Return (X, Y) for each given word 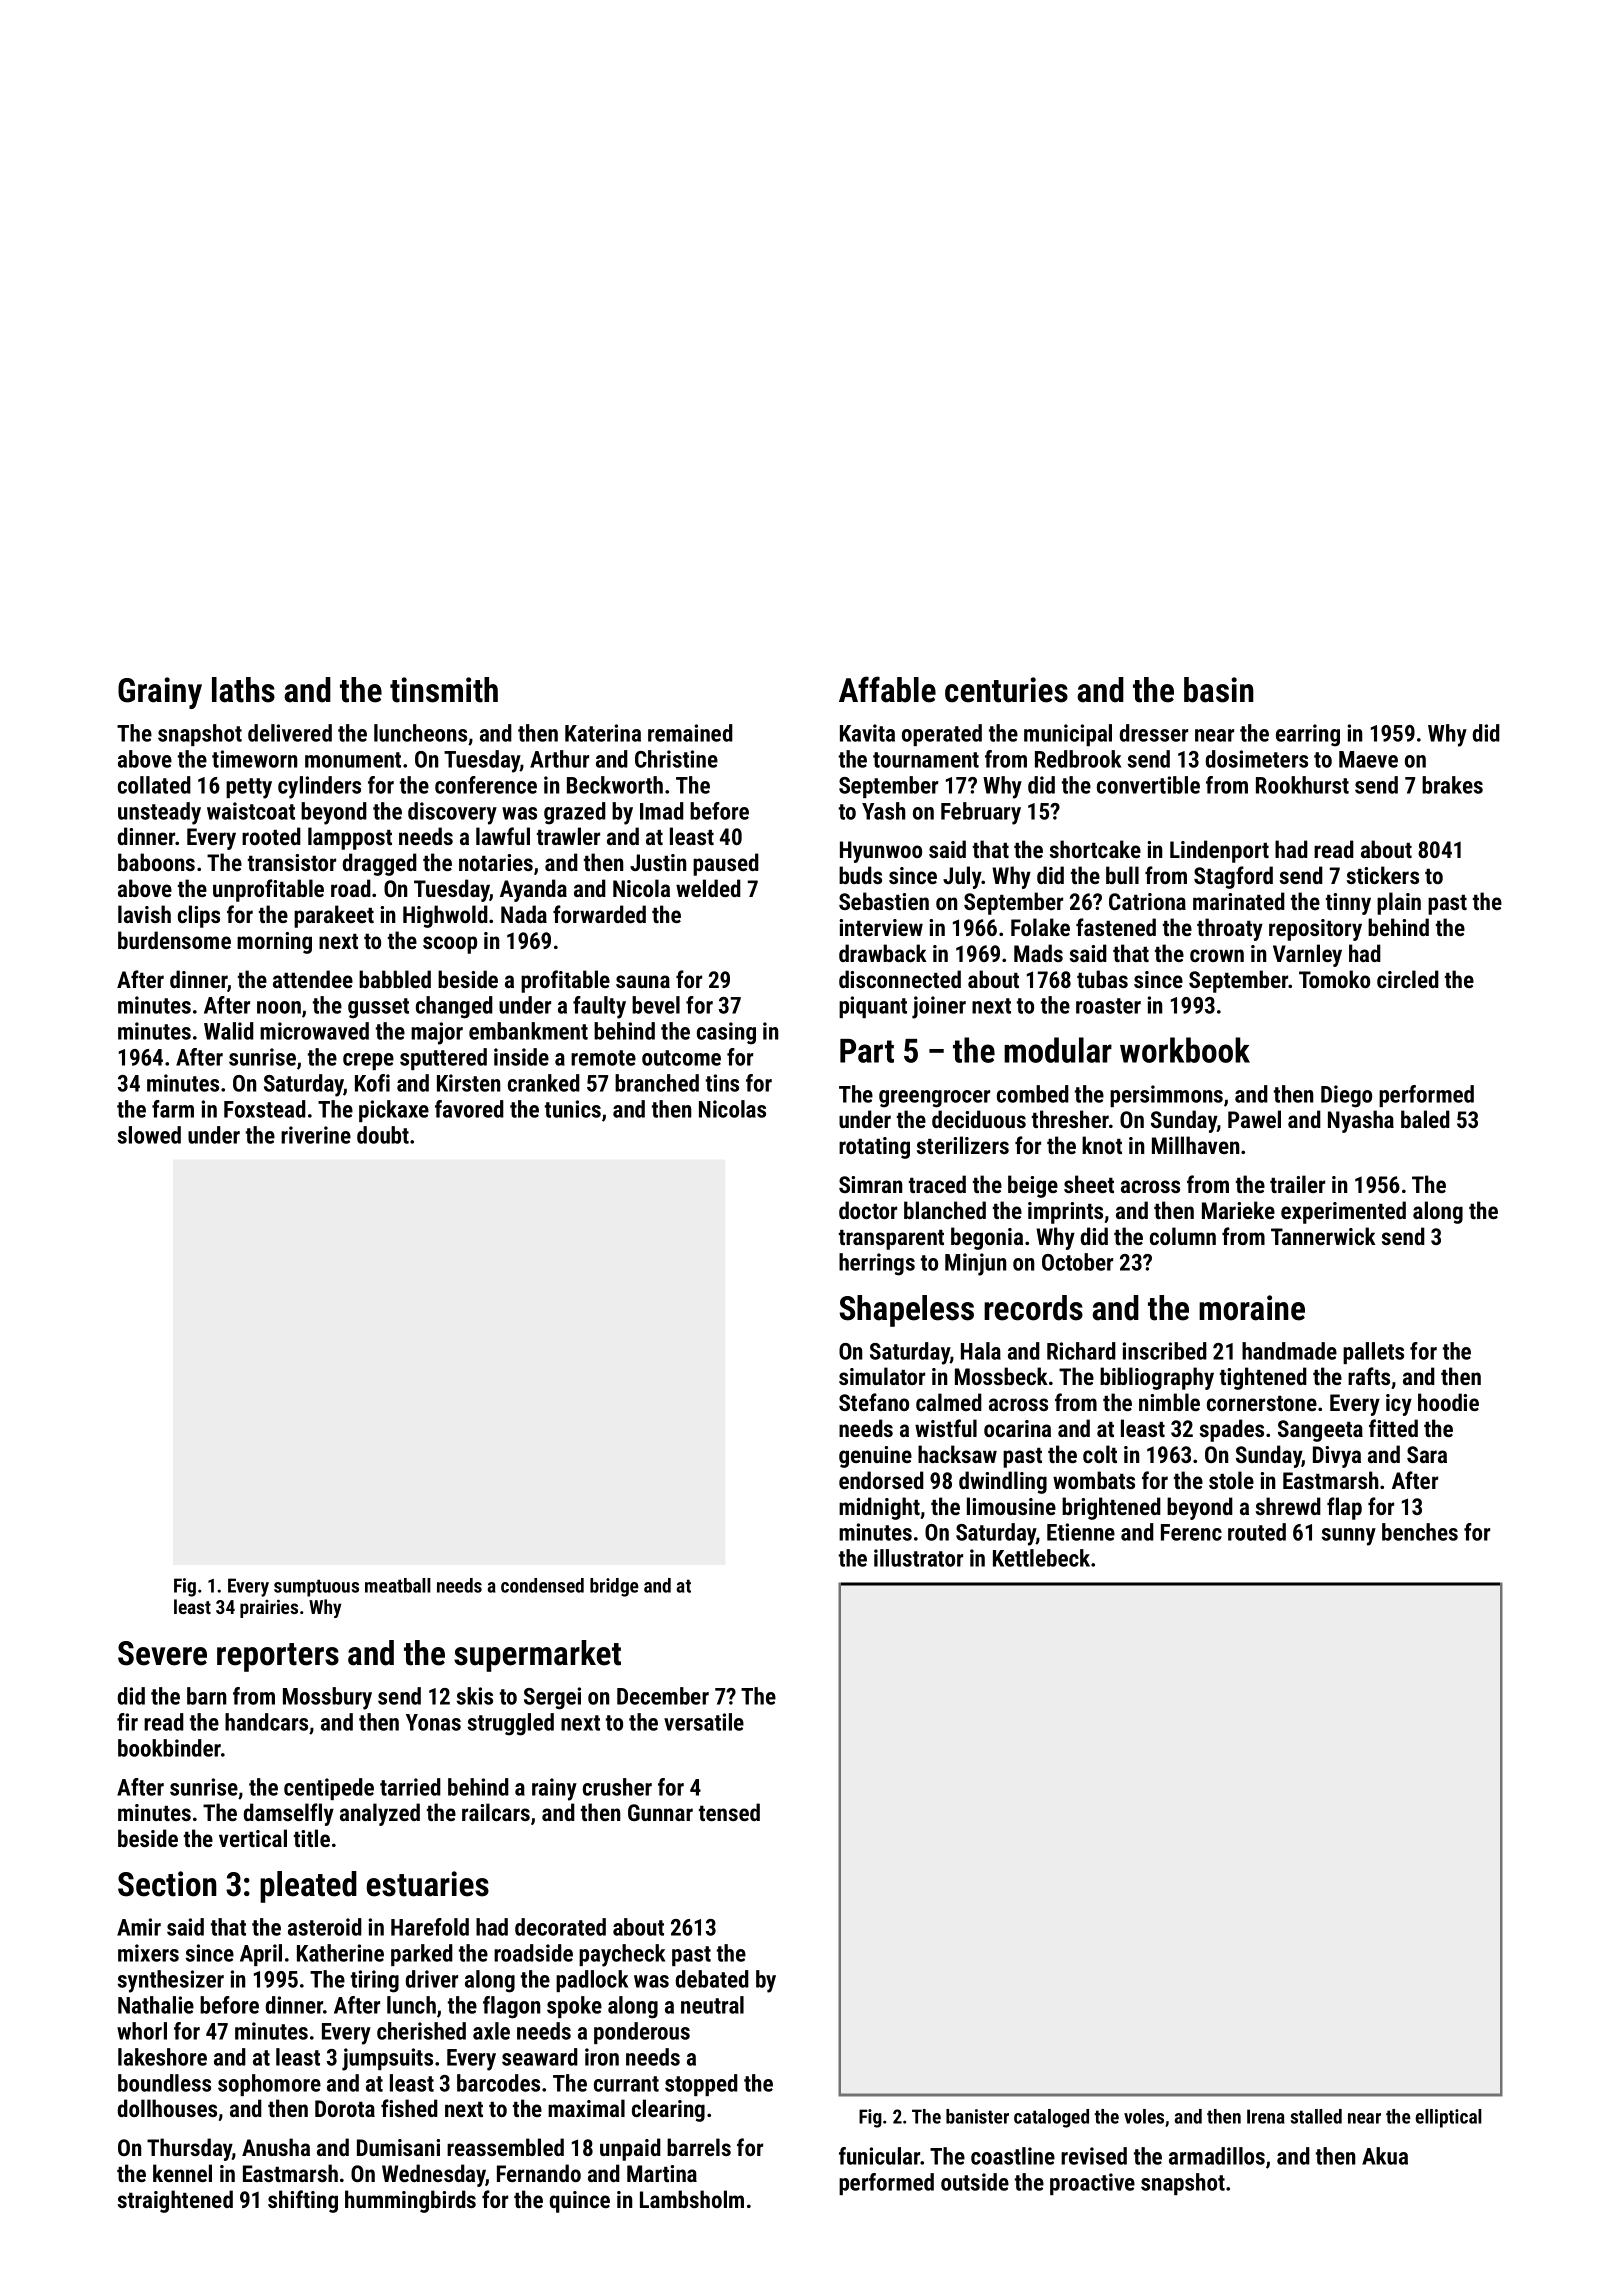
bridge (614, 1587)
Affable (887, 689)
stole (1231, 1480)
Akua (1385, 2156)
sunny (1349, 1537)
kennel (182, 2173)
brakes (1452, 785)
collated (154, 785)
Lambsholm (692, 2199)
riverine (316, 1135)
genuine (875, 1457)
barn (206, 1696)
